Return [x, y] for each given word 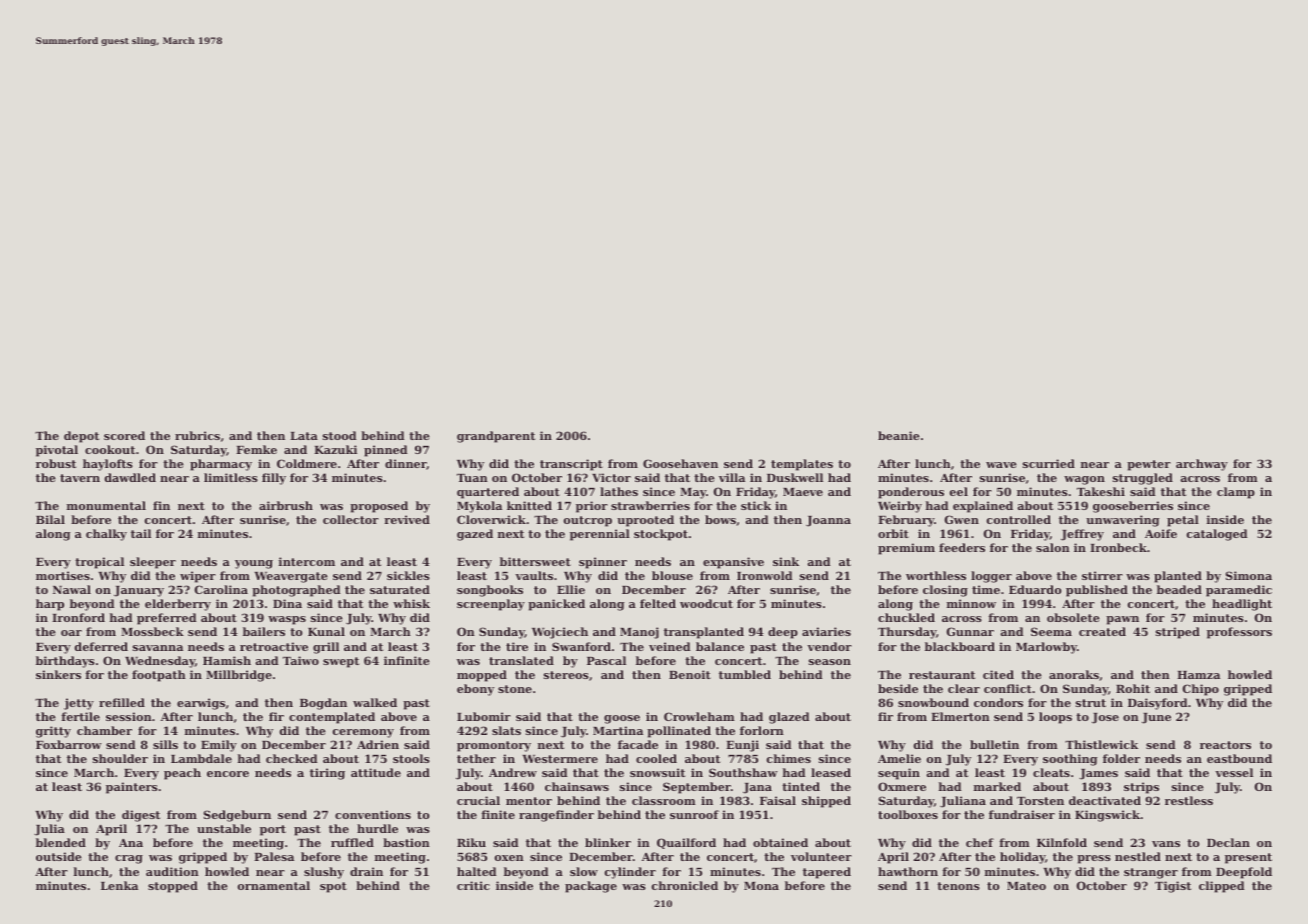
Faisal [778, 800]
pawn [1122, 620]
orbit [893, 533]
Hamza [1198, 675]
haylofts [108, 465]
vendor [829, 646]
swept [341, 662]
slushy [324, 873]
